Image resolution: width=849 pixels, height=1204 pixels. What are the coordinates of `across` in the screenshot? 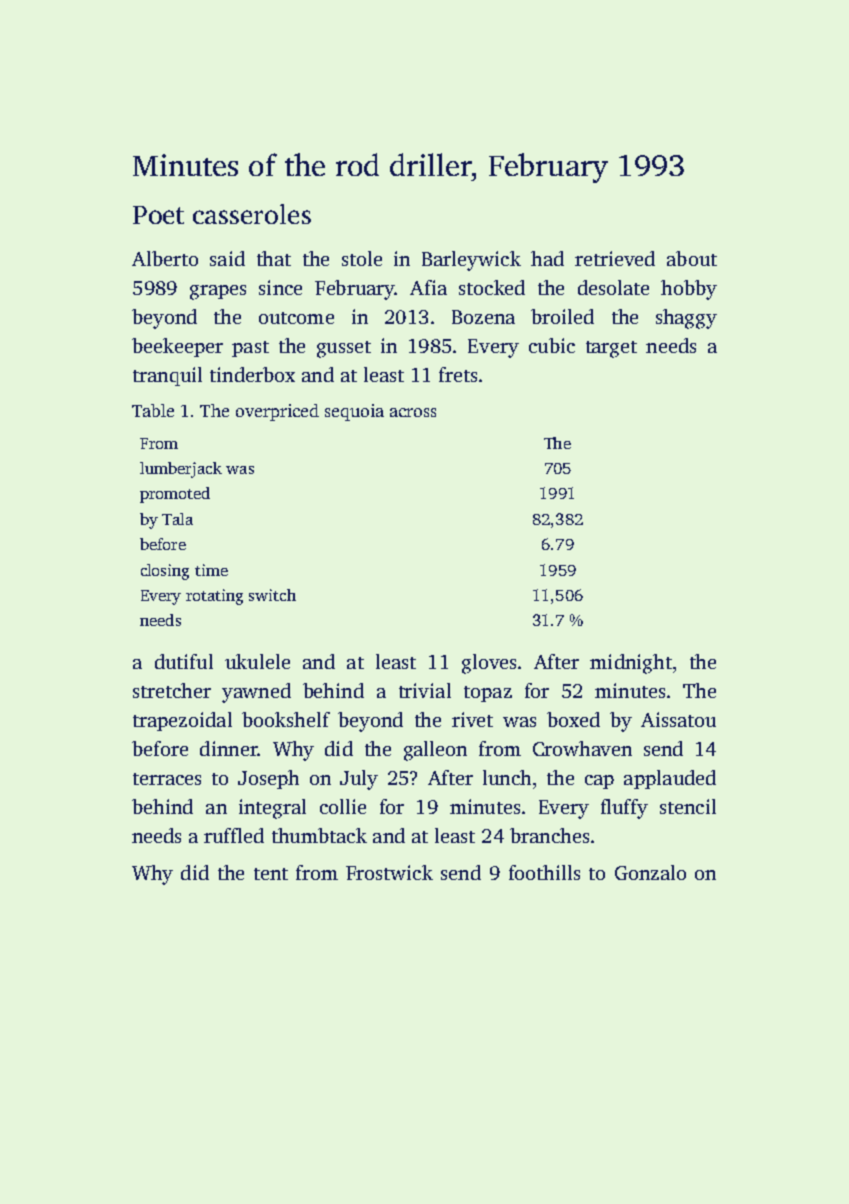 It's located at (413, 412).
